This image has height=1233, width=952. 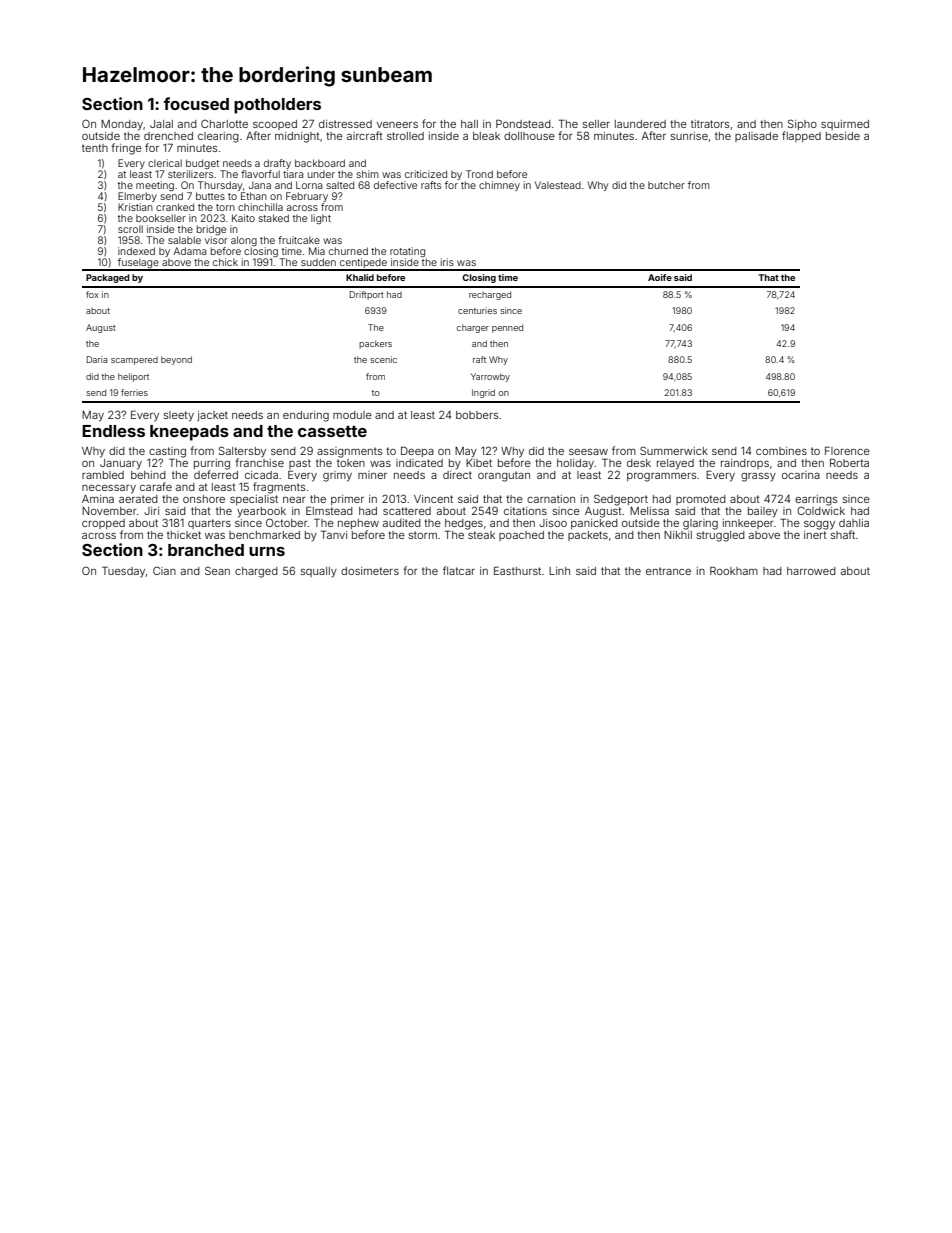 I want to click on beside, so click(x=843, y=136).
